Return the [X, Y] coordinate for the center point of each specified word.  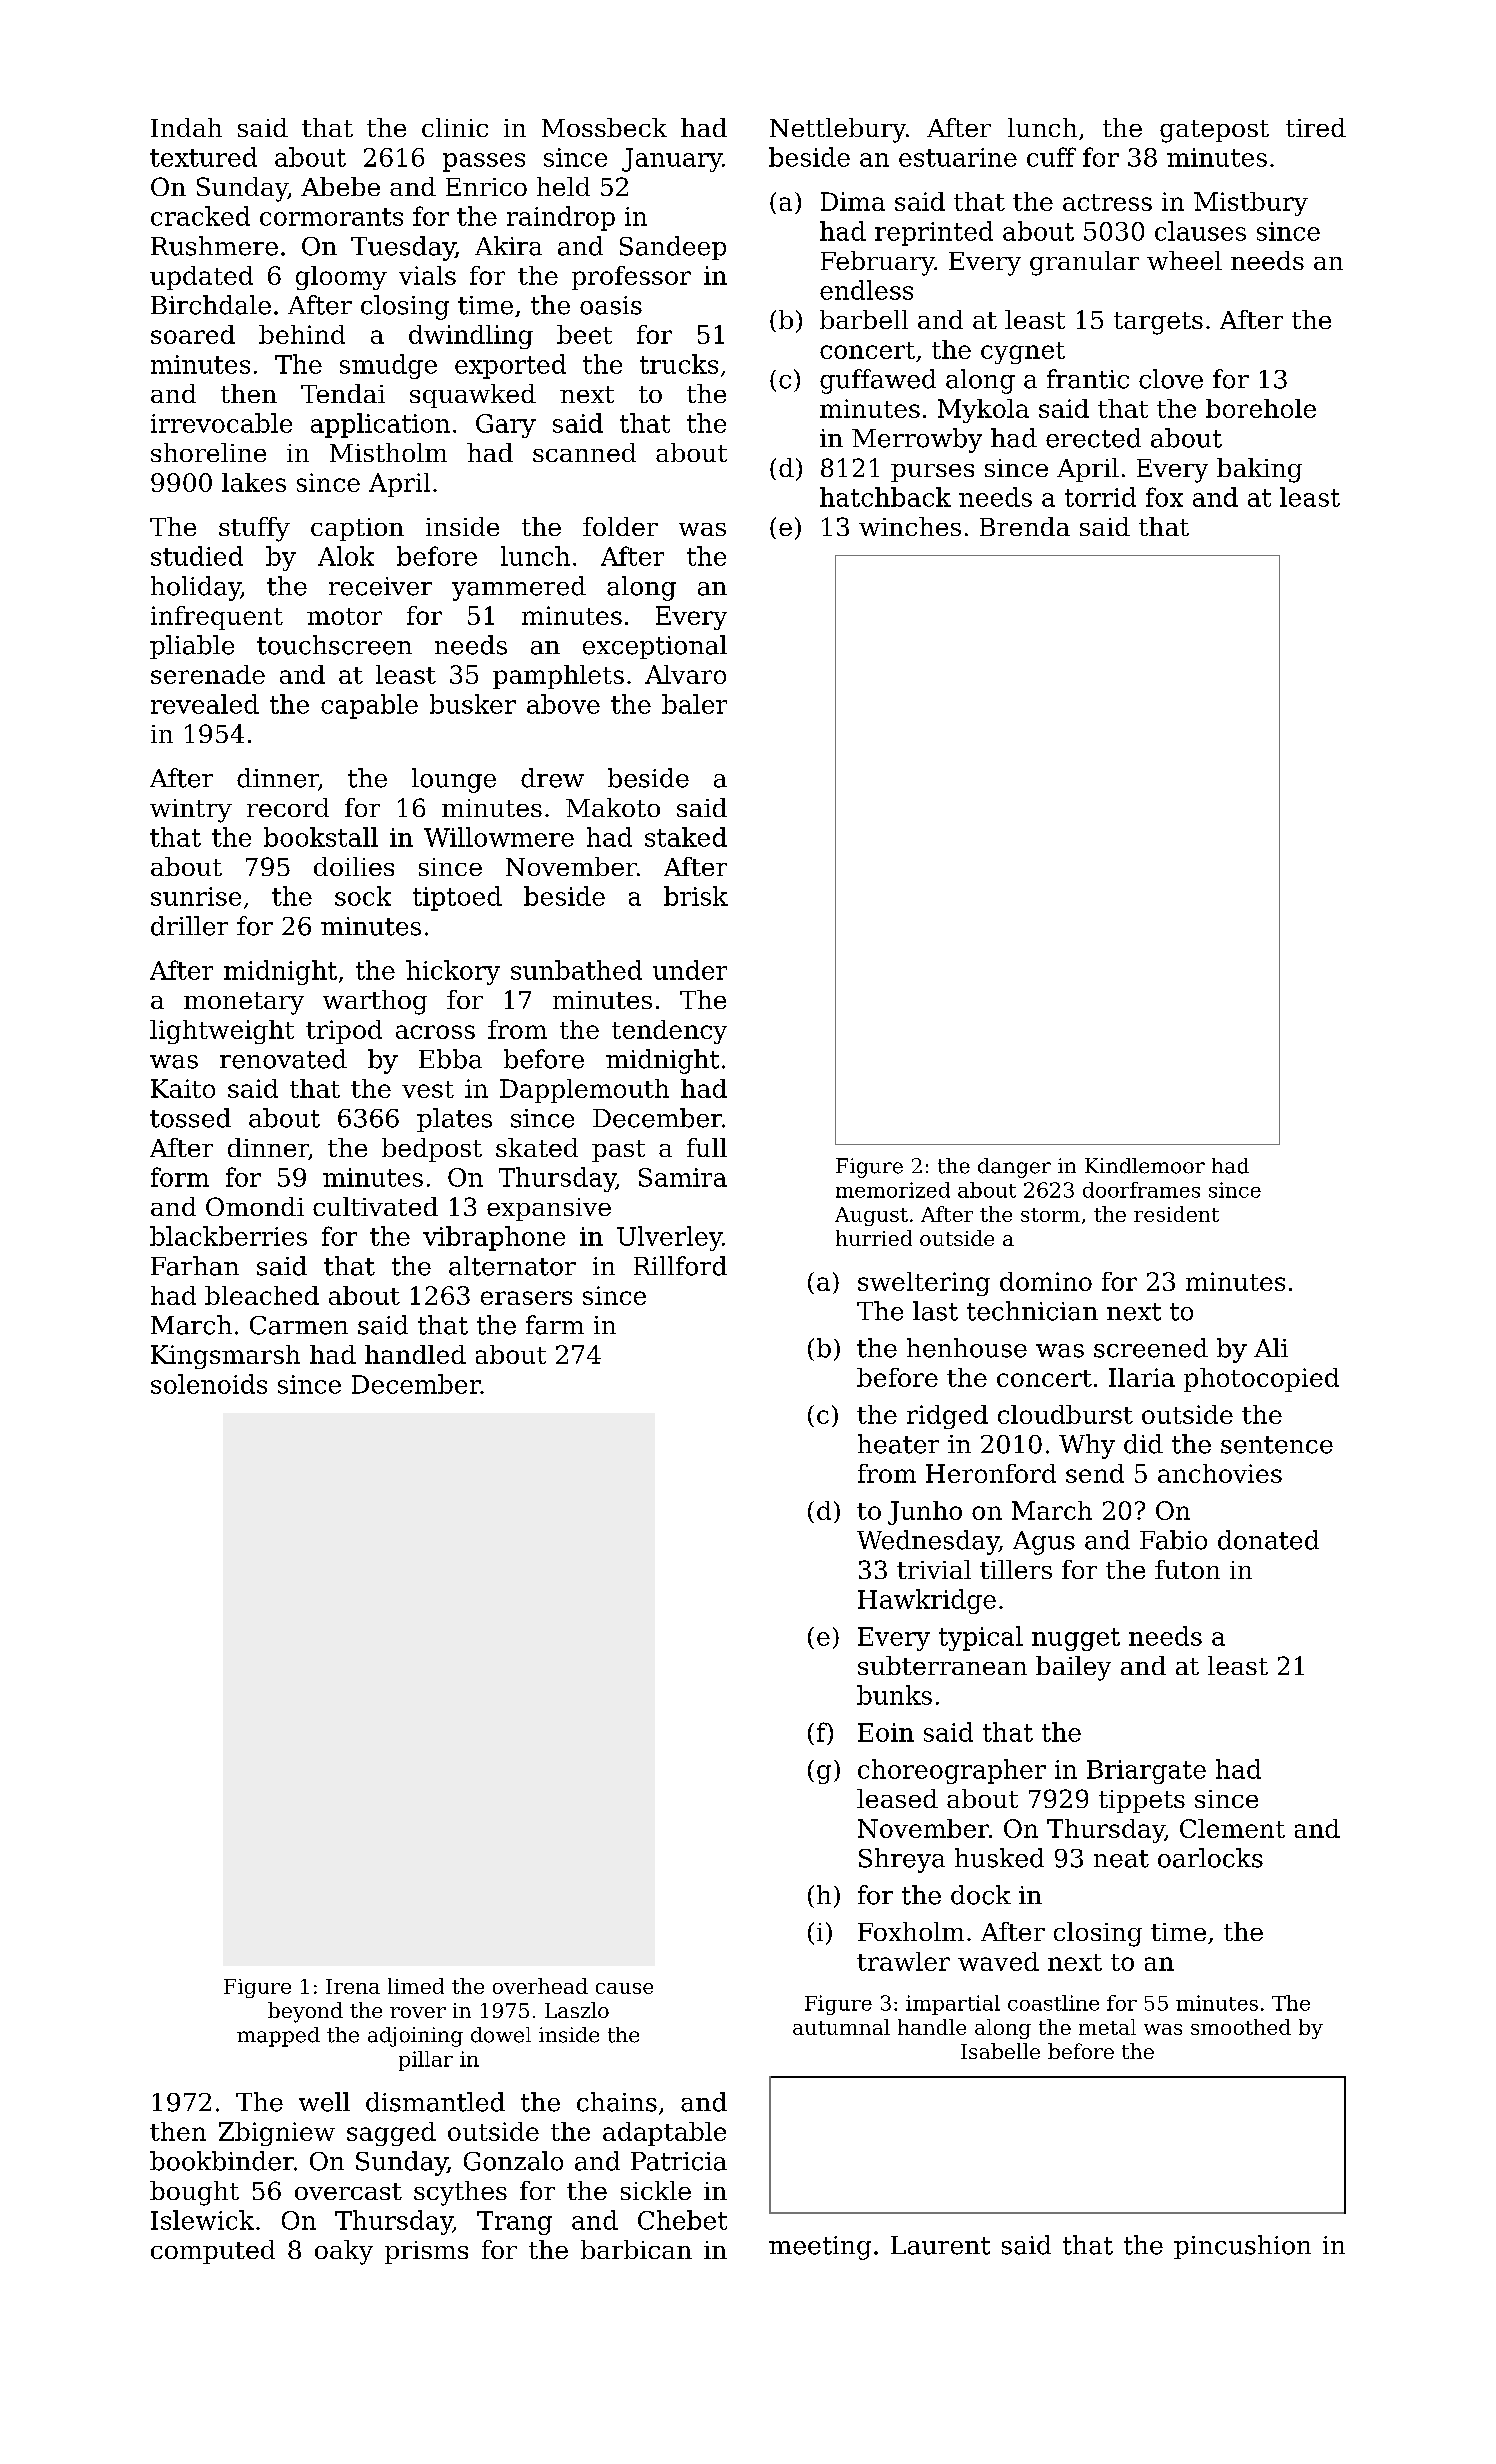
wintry [191, 811]
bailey [1073, 1668]
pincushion [1242, 2247]
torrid [1100, 497]
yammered [519, 588]
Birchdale [211, 305]
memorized [893, 1190]
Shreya [902, 1860]
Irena [353, 1986]
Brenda [1025, 526]
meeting [820, 2248]
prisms [426, 2252]
